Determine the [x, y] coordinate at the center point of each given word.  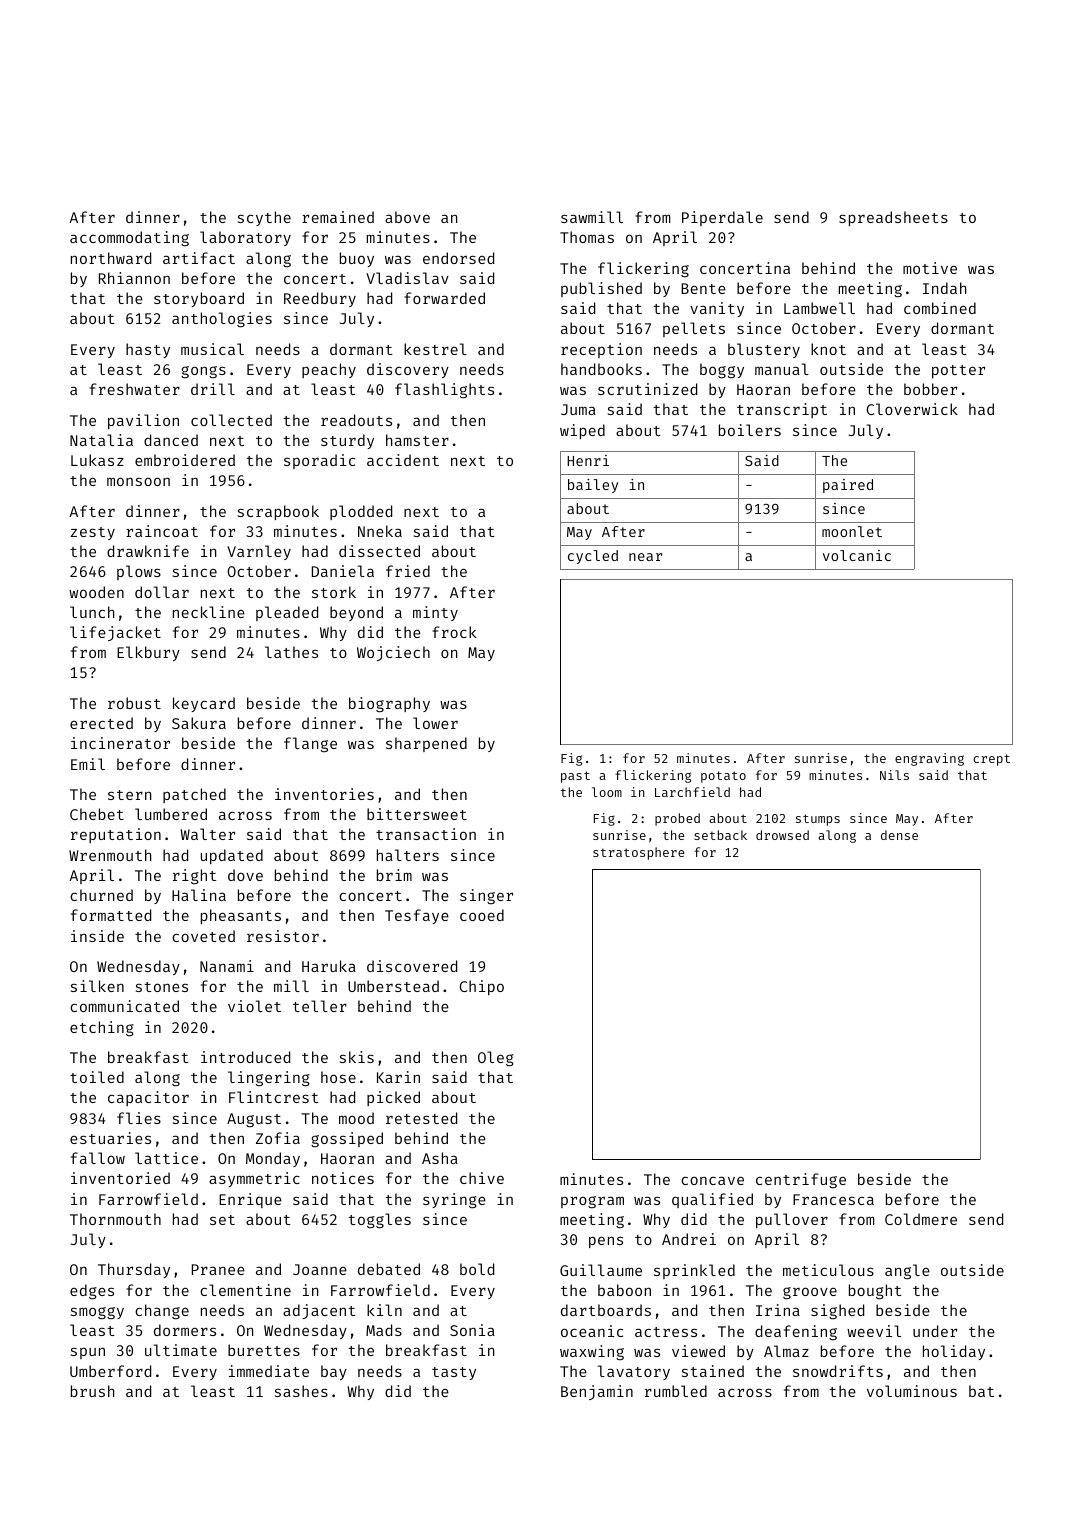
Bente [703, 288]
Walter [207, 834]
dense [899, 835]
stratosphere [638, 853]
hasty [148, 350]
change [162, 1312]
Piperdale [722, 218]
